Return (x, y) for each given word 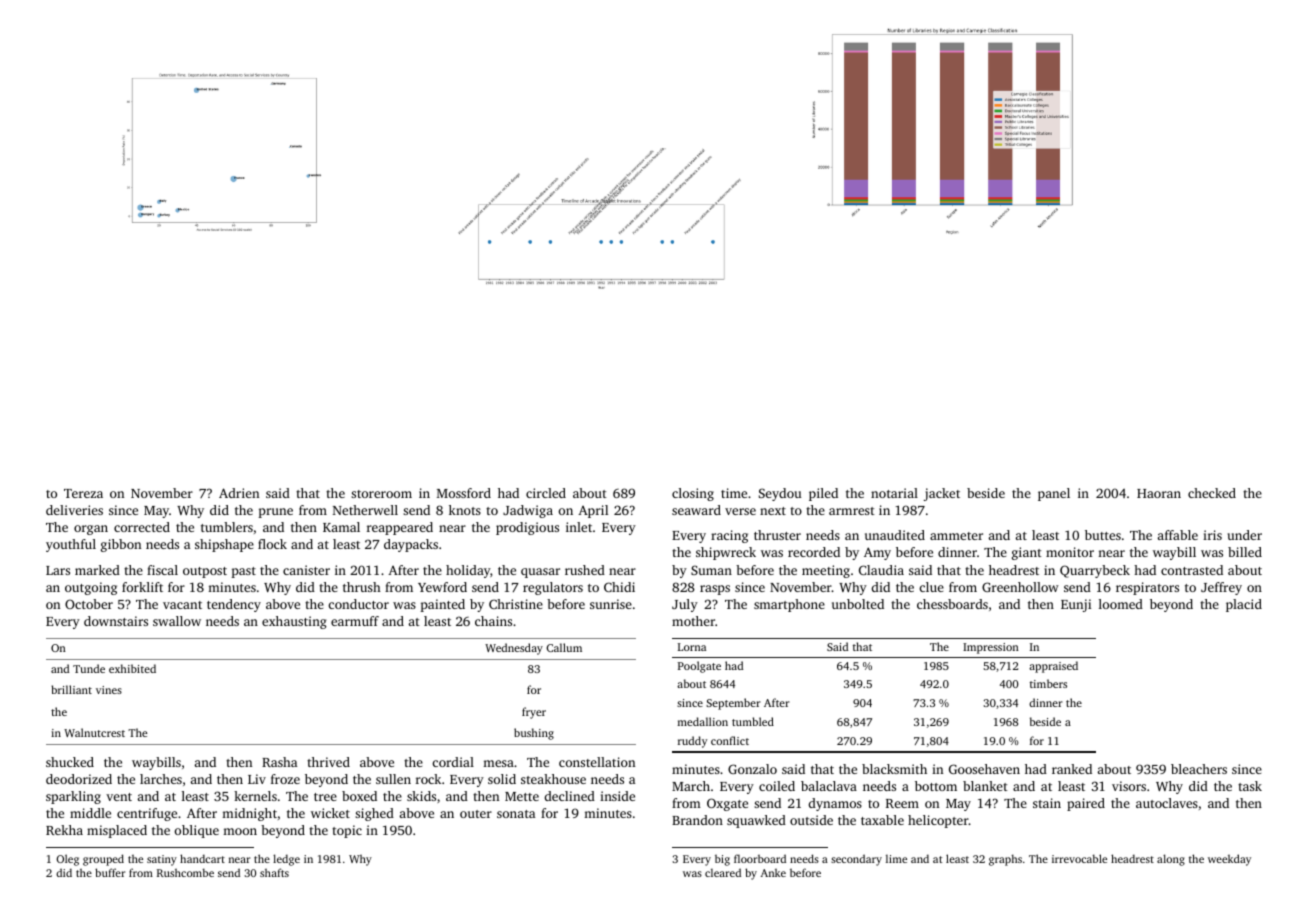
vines (109, 690)
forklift (142, 587)
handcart (202, 858)
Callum (564, 647)
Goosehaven (984, 769)
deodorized (79, 779)
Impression (991, 648)
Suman (711, 570)
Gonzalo (752, 769)
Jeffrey (1221, 588)
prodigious (527, 528)
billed (1245, 552)
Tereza (83, 493)
